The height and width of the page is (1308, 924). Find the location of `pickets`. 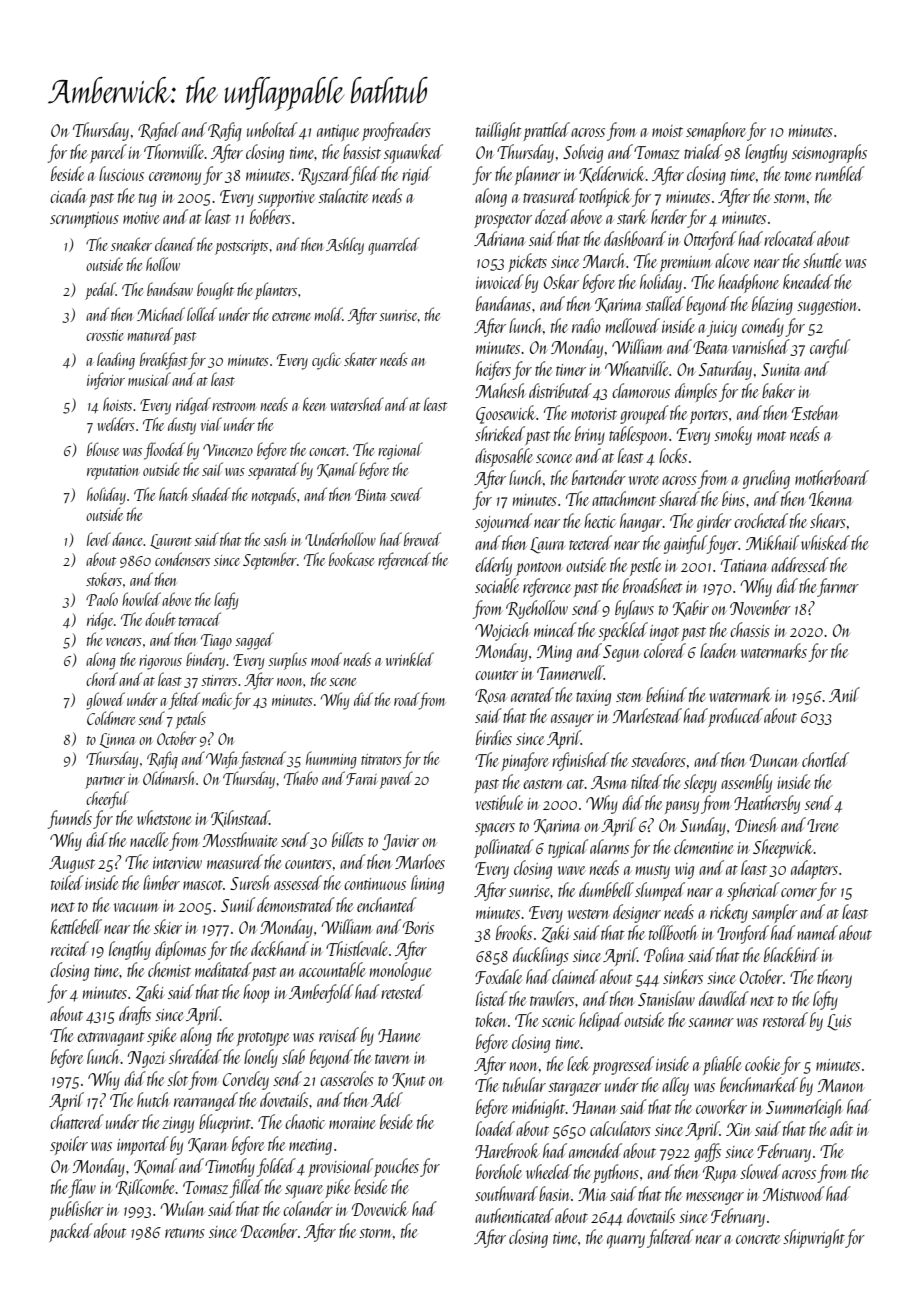

pickets is located at coordinates (527, 262).
